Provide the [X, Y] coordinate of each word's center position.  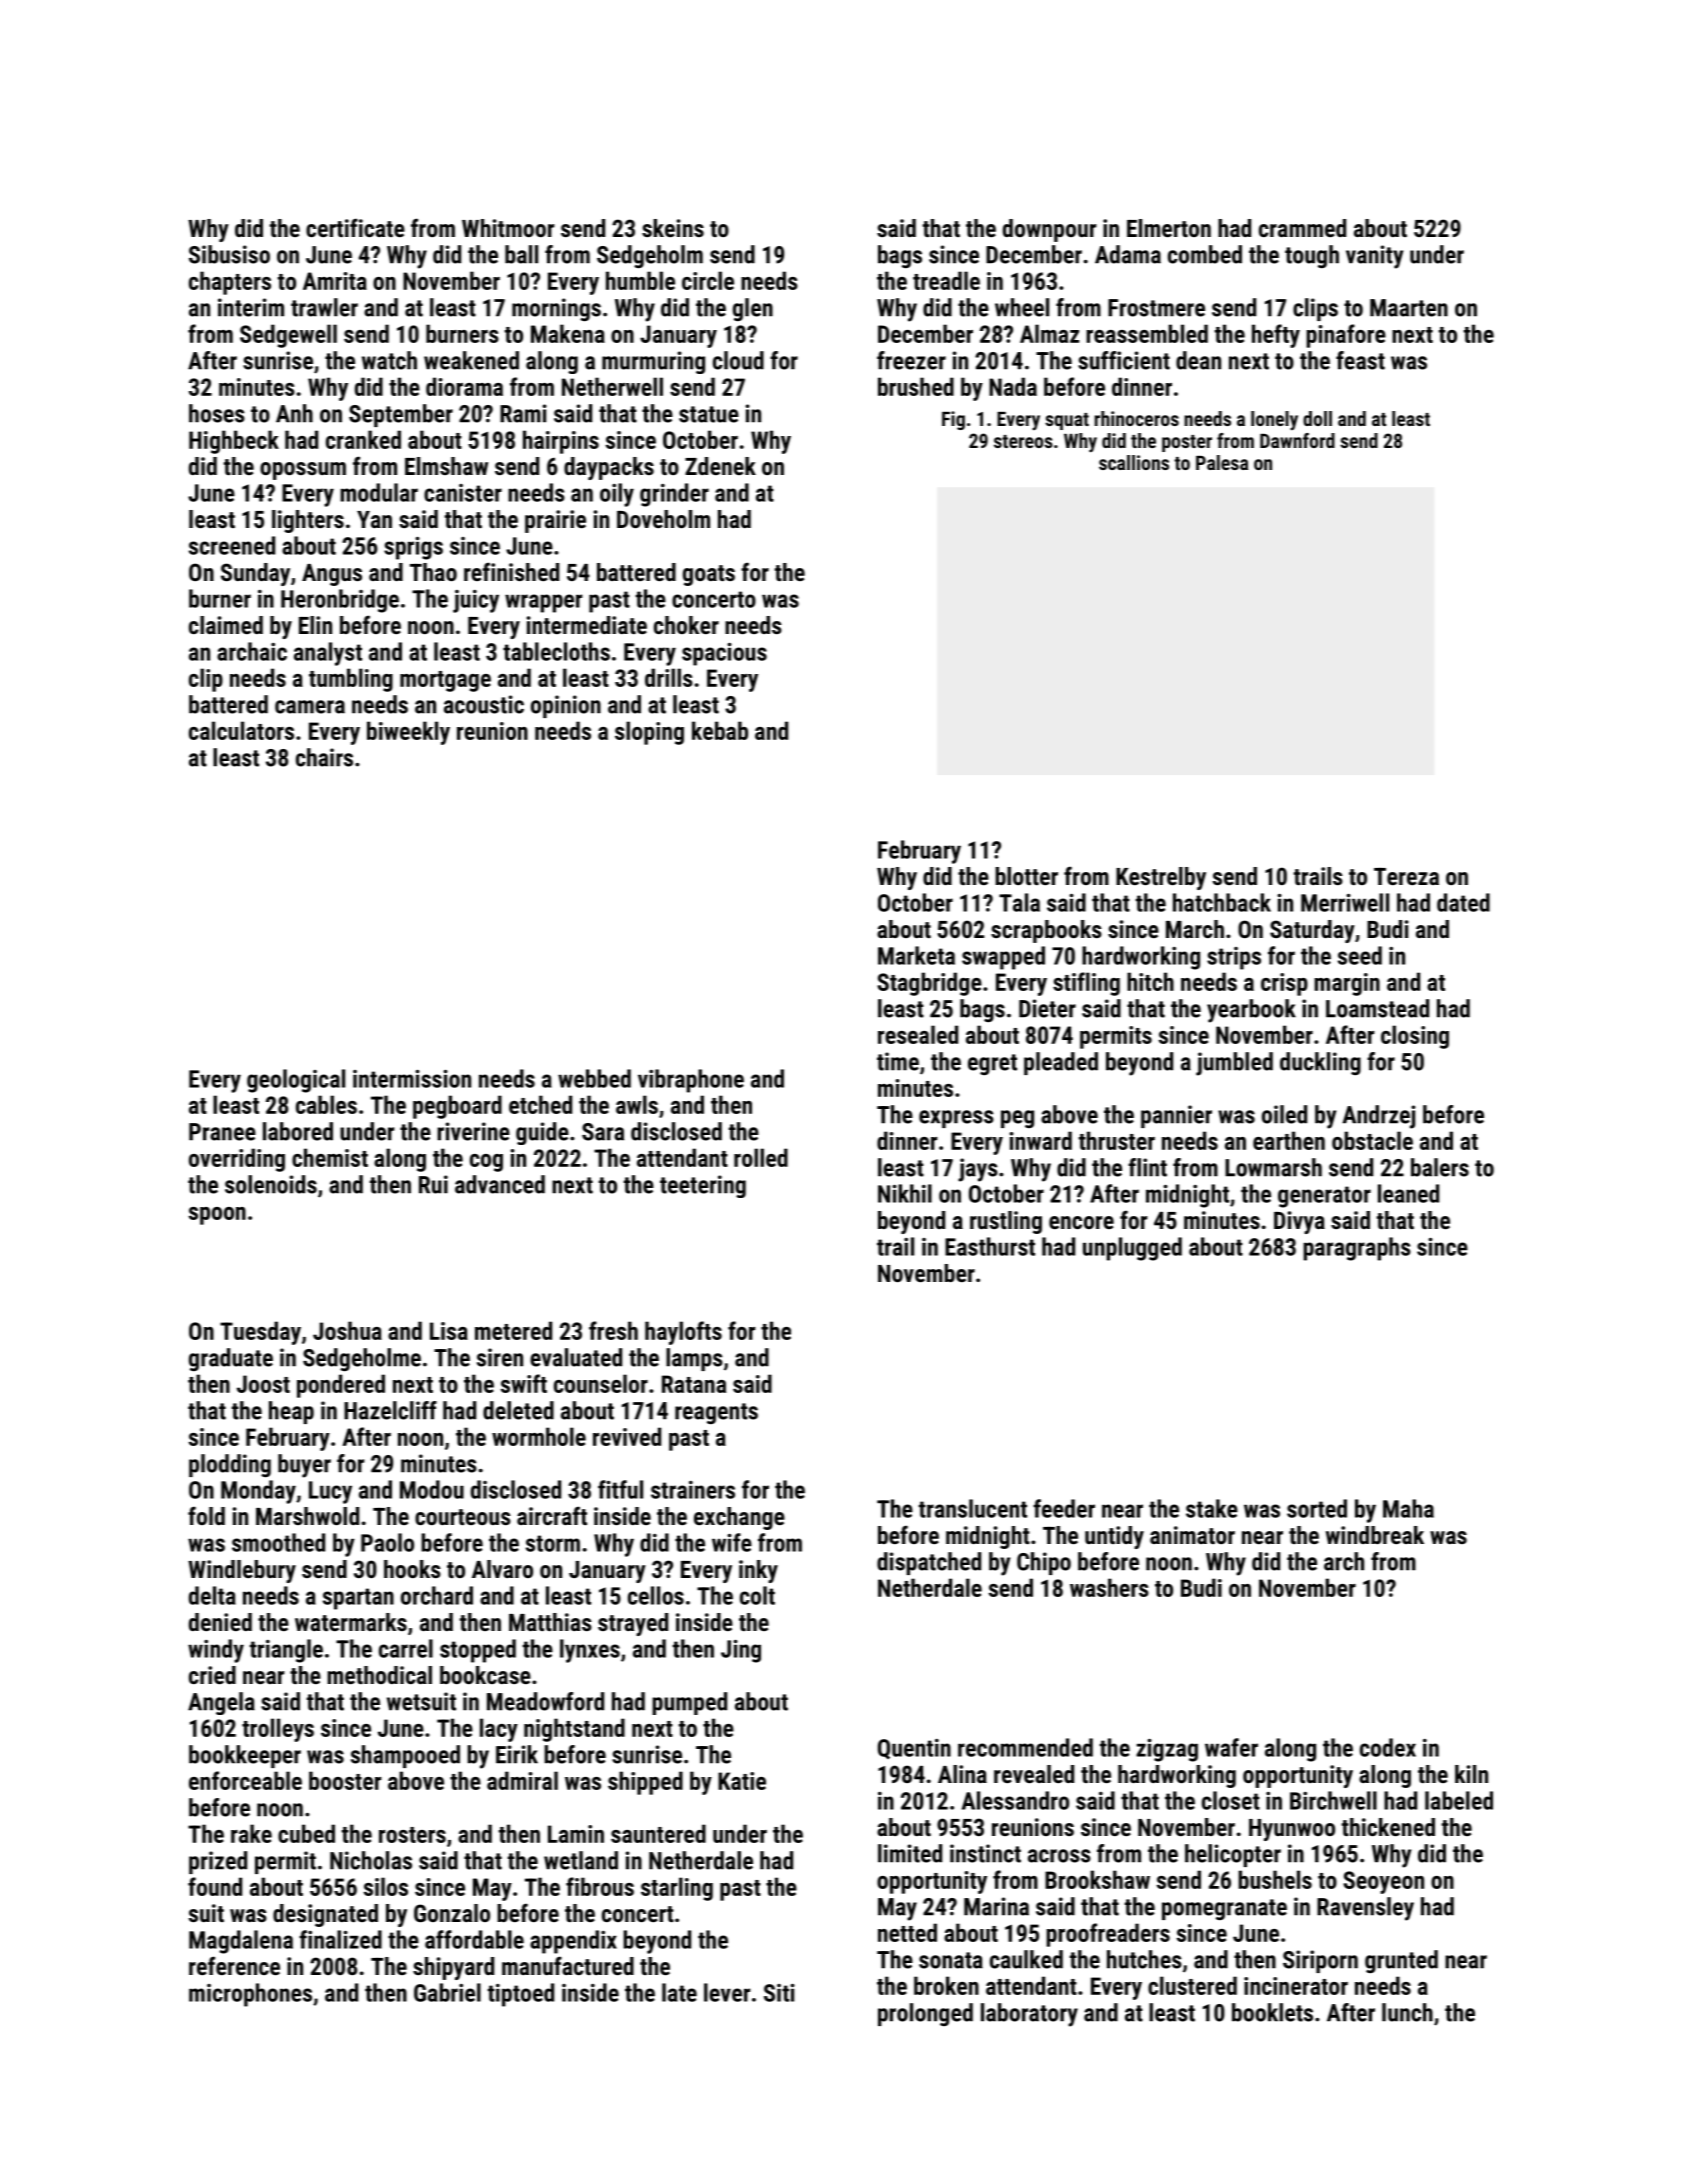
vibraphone [691, 1081]
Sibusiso [229, 254]
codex [1388, 1747]
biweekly [408, 733]
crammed [1302, 228]
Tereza [1406, 876]
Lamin [576, 1834]
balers [1440, 1167]
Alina [962, 1774]
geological [296, 1081]
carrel [406, 1648]
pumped [689, 1703]
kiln [1471, 1774]
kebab [720, 730]
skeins [673, 228]
